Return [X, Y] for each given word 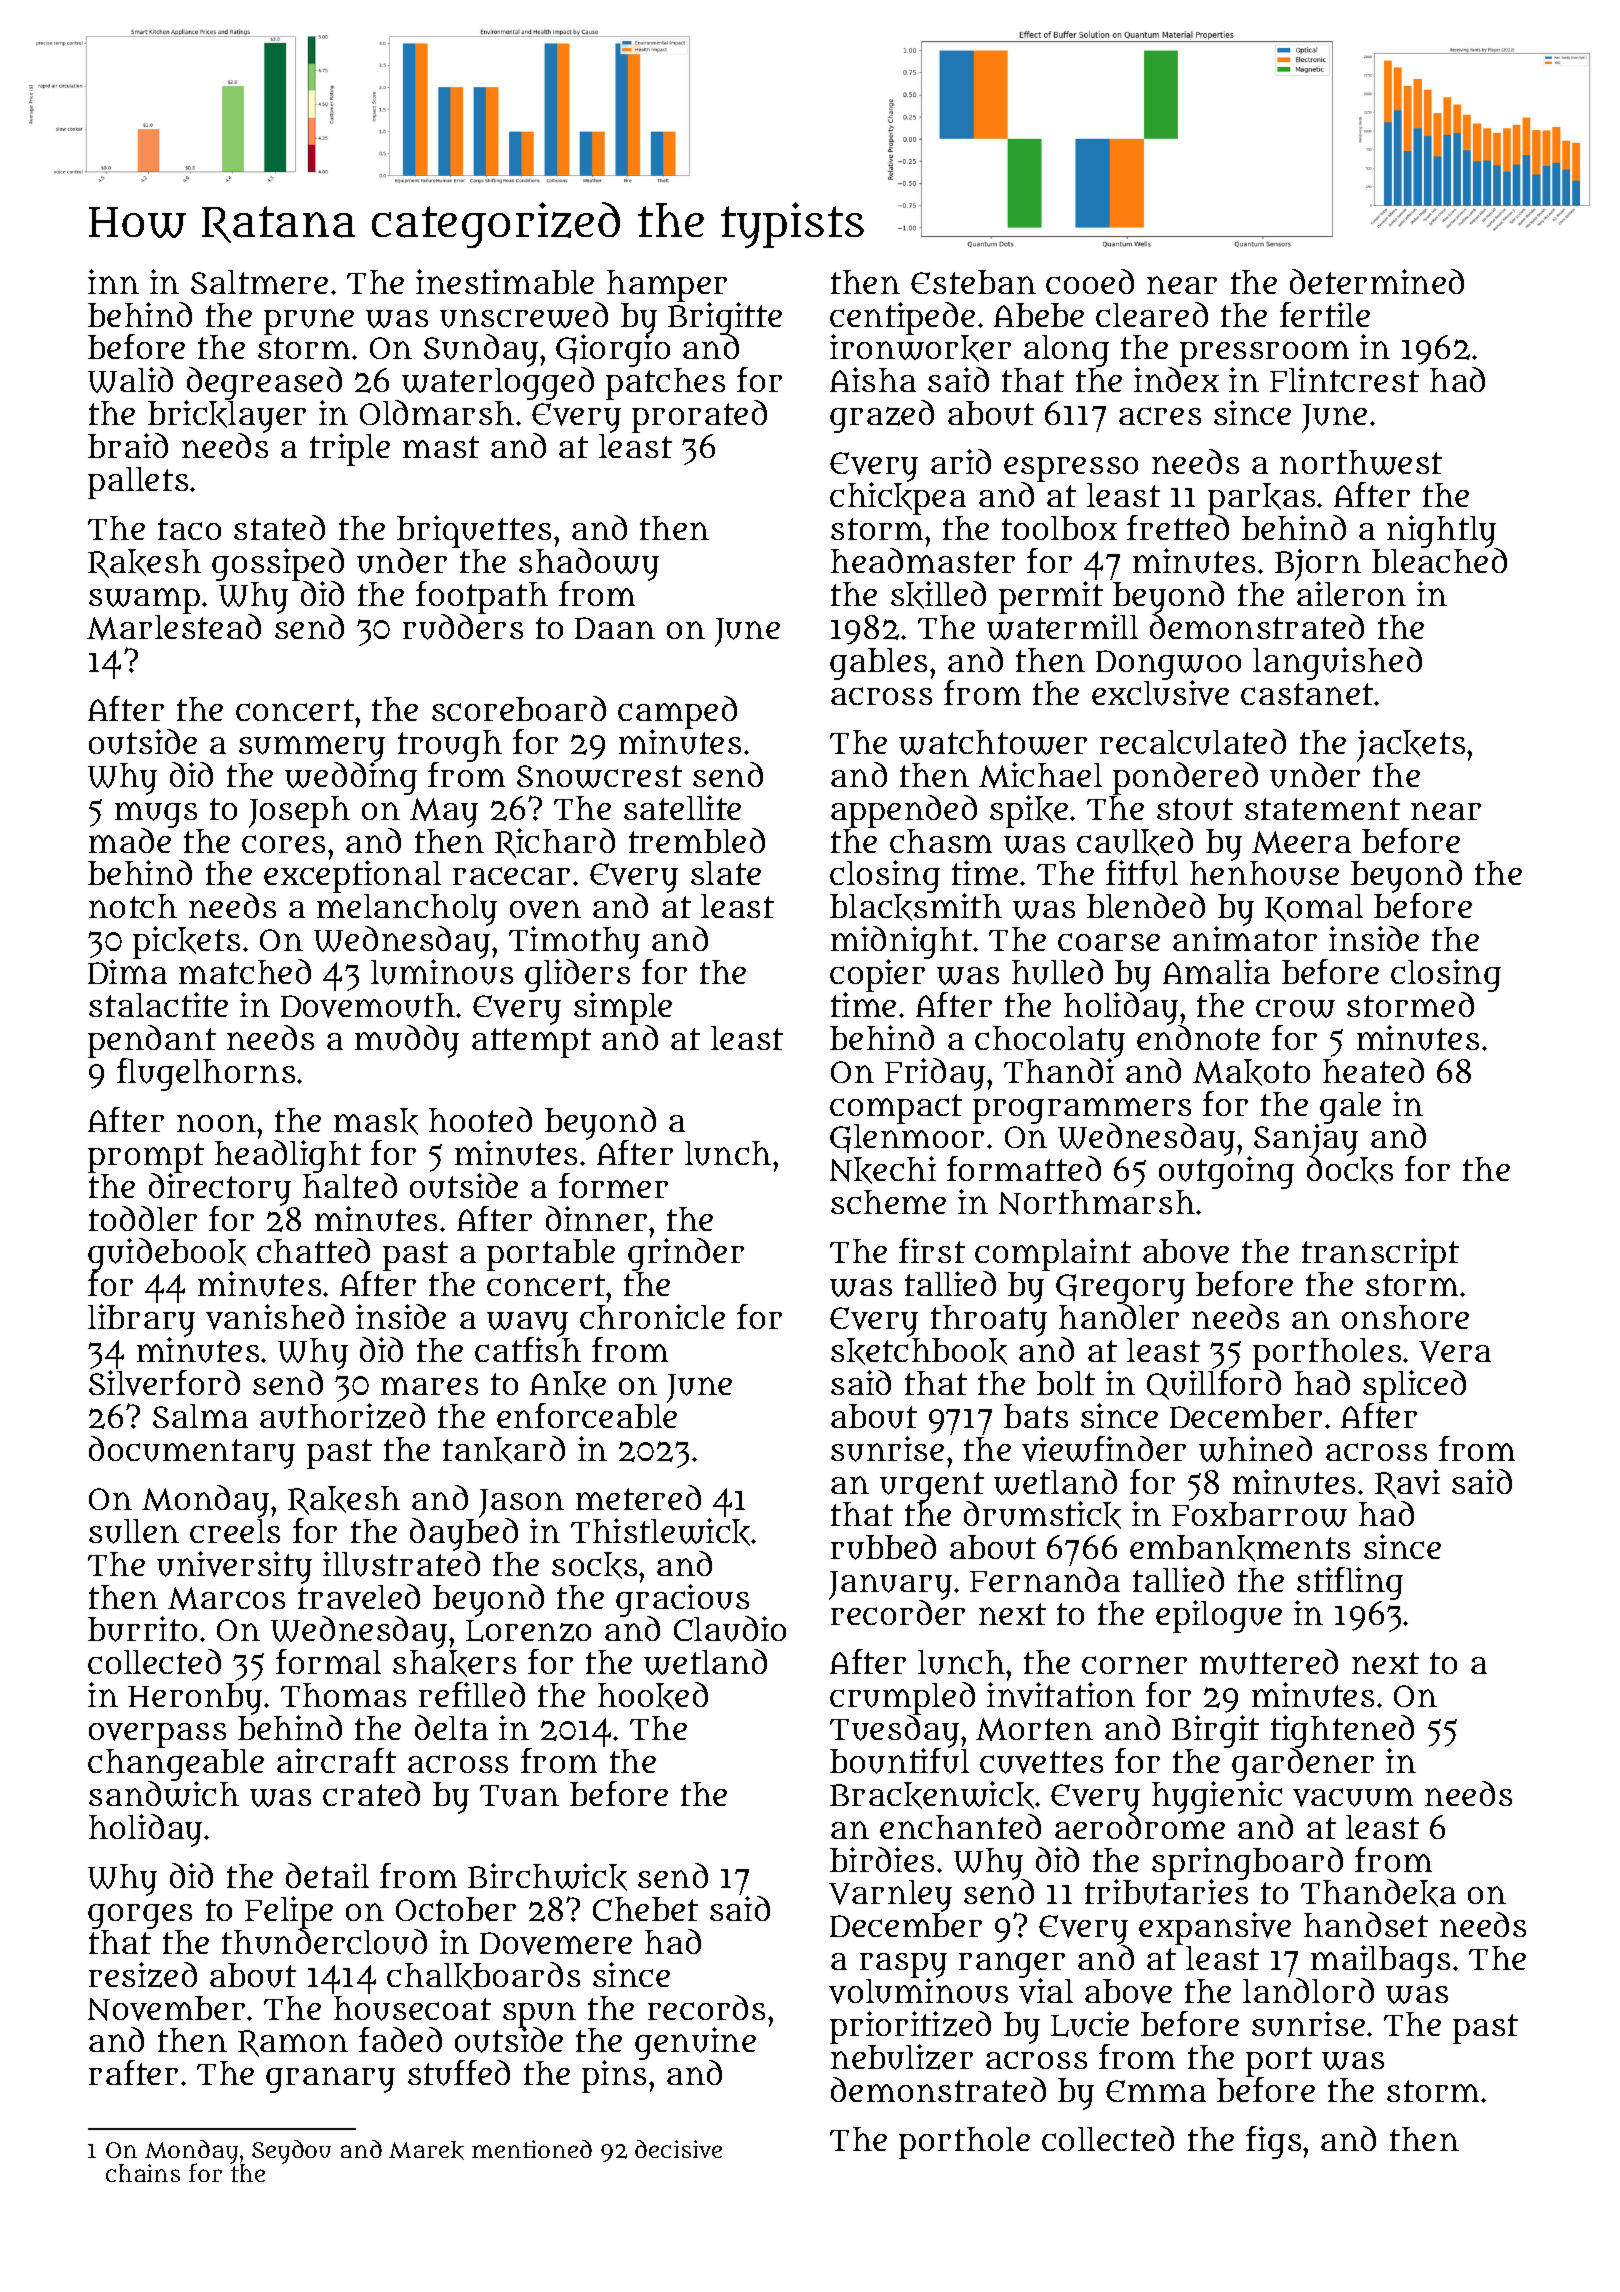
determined [1377, 281]
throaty [989, 1321]
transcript [1380, 1254]
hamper [667, 286]
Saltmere [259, 282]
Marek [426, 2150]
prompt [146, 1158]
